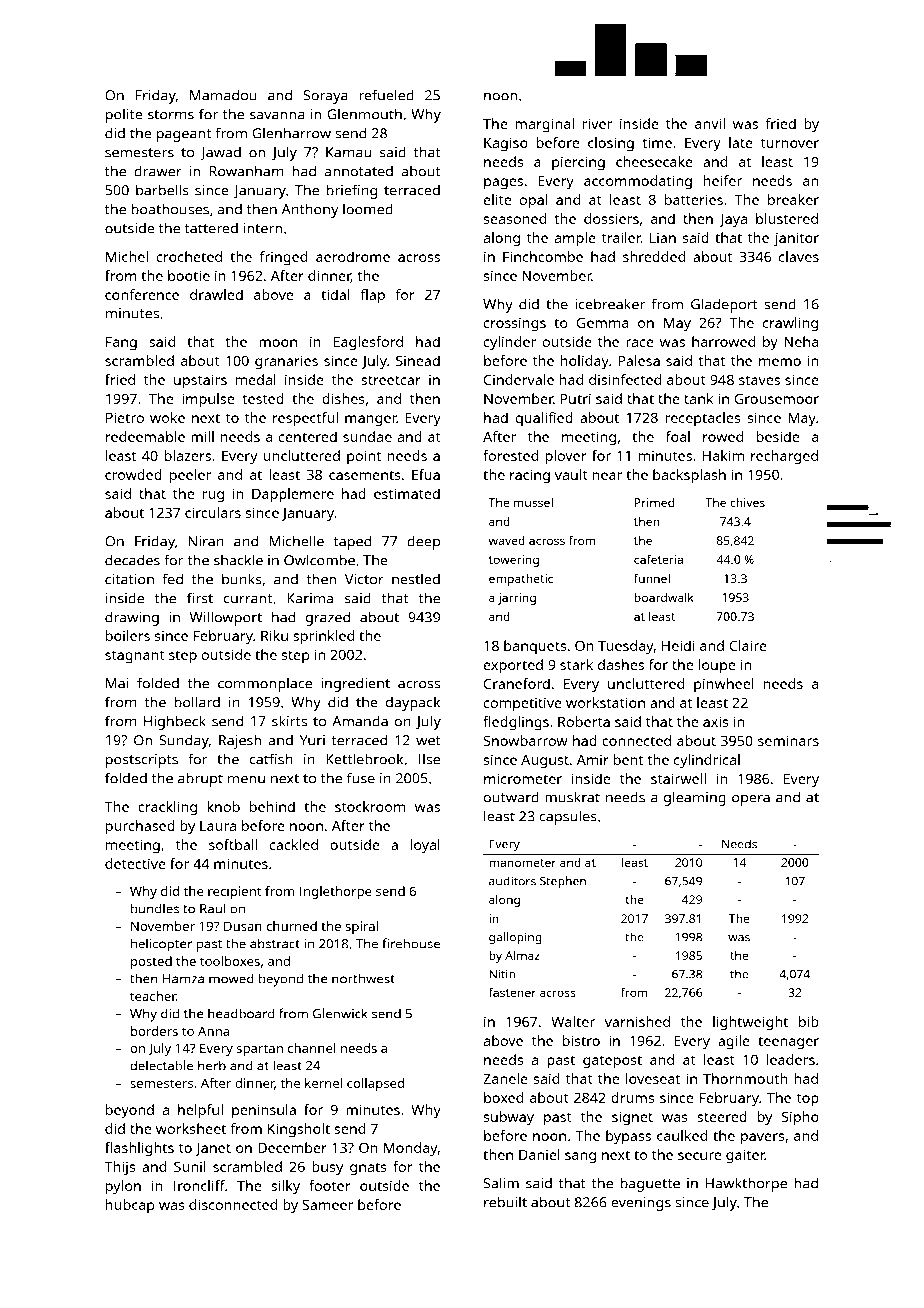  What do you see at coordinates (142, 294) in the screenshot?
I see `conference` at bounding box center [142, 294].
